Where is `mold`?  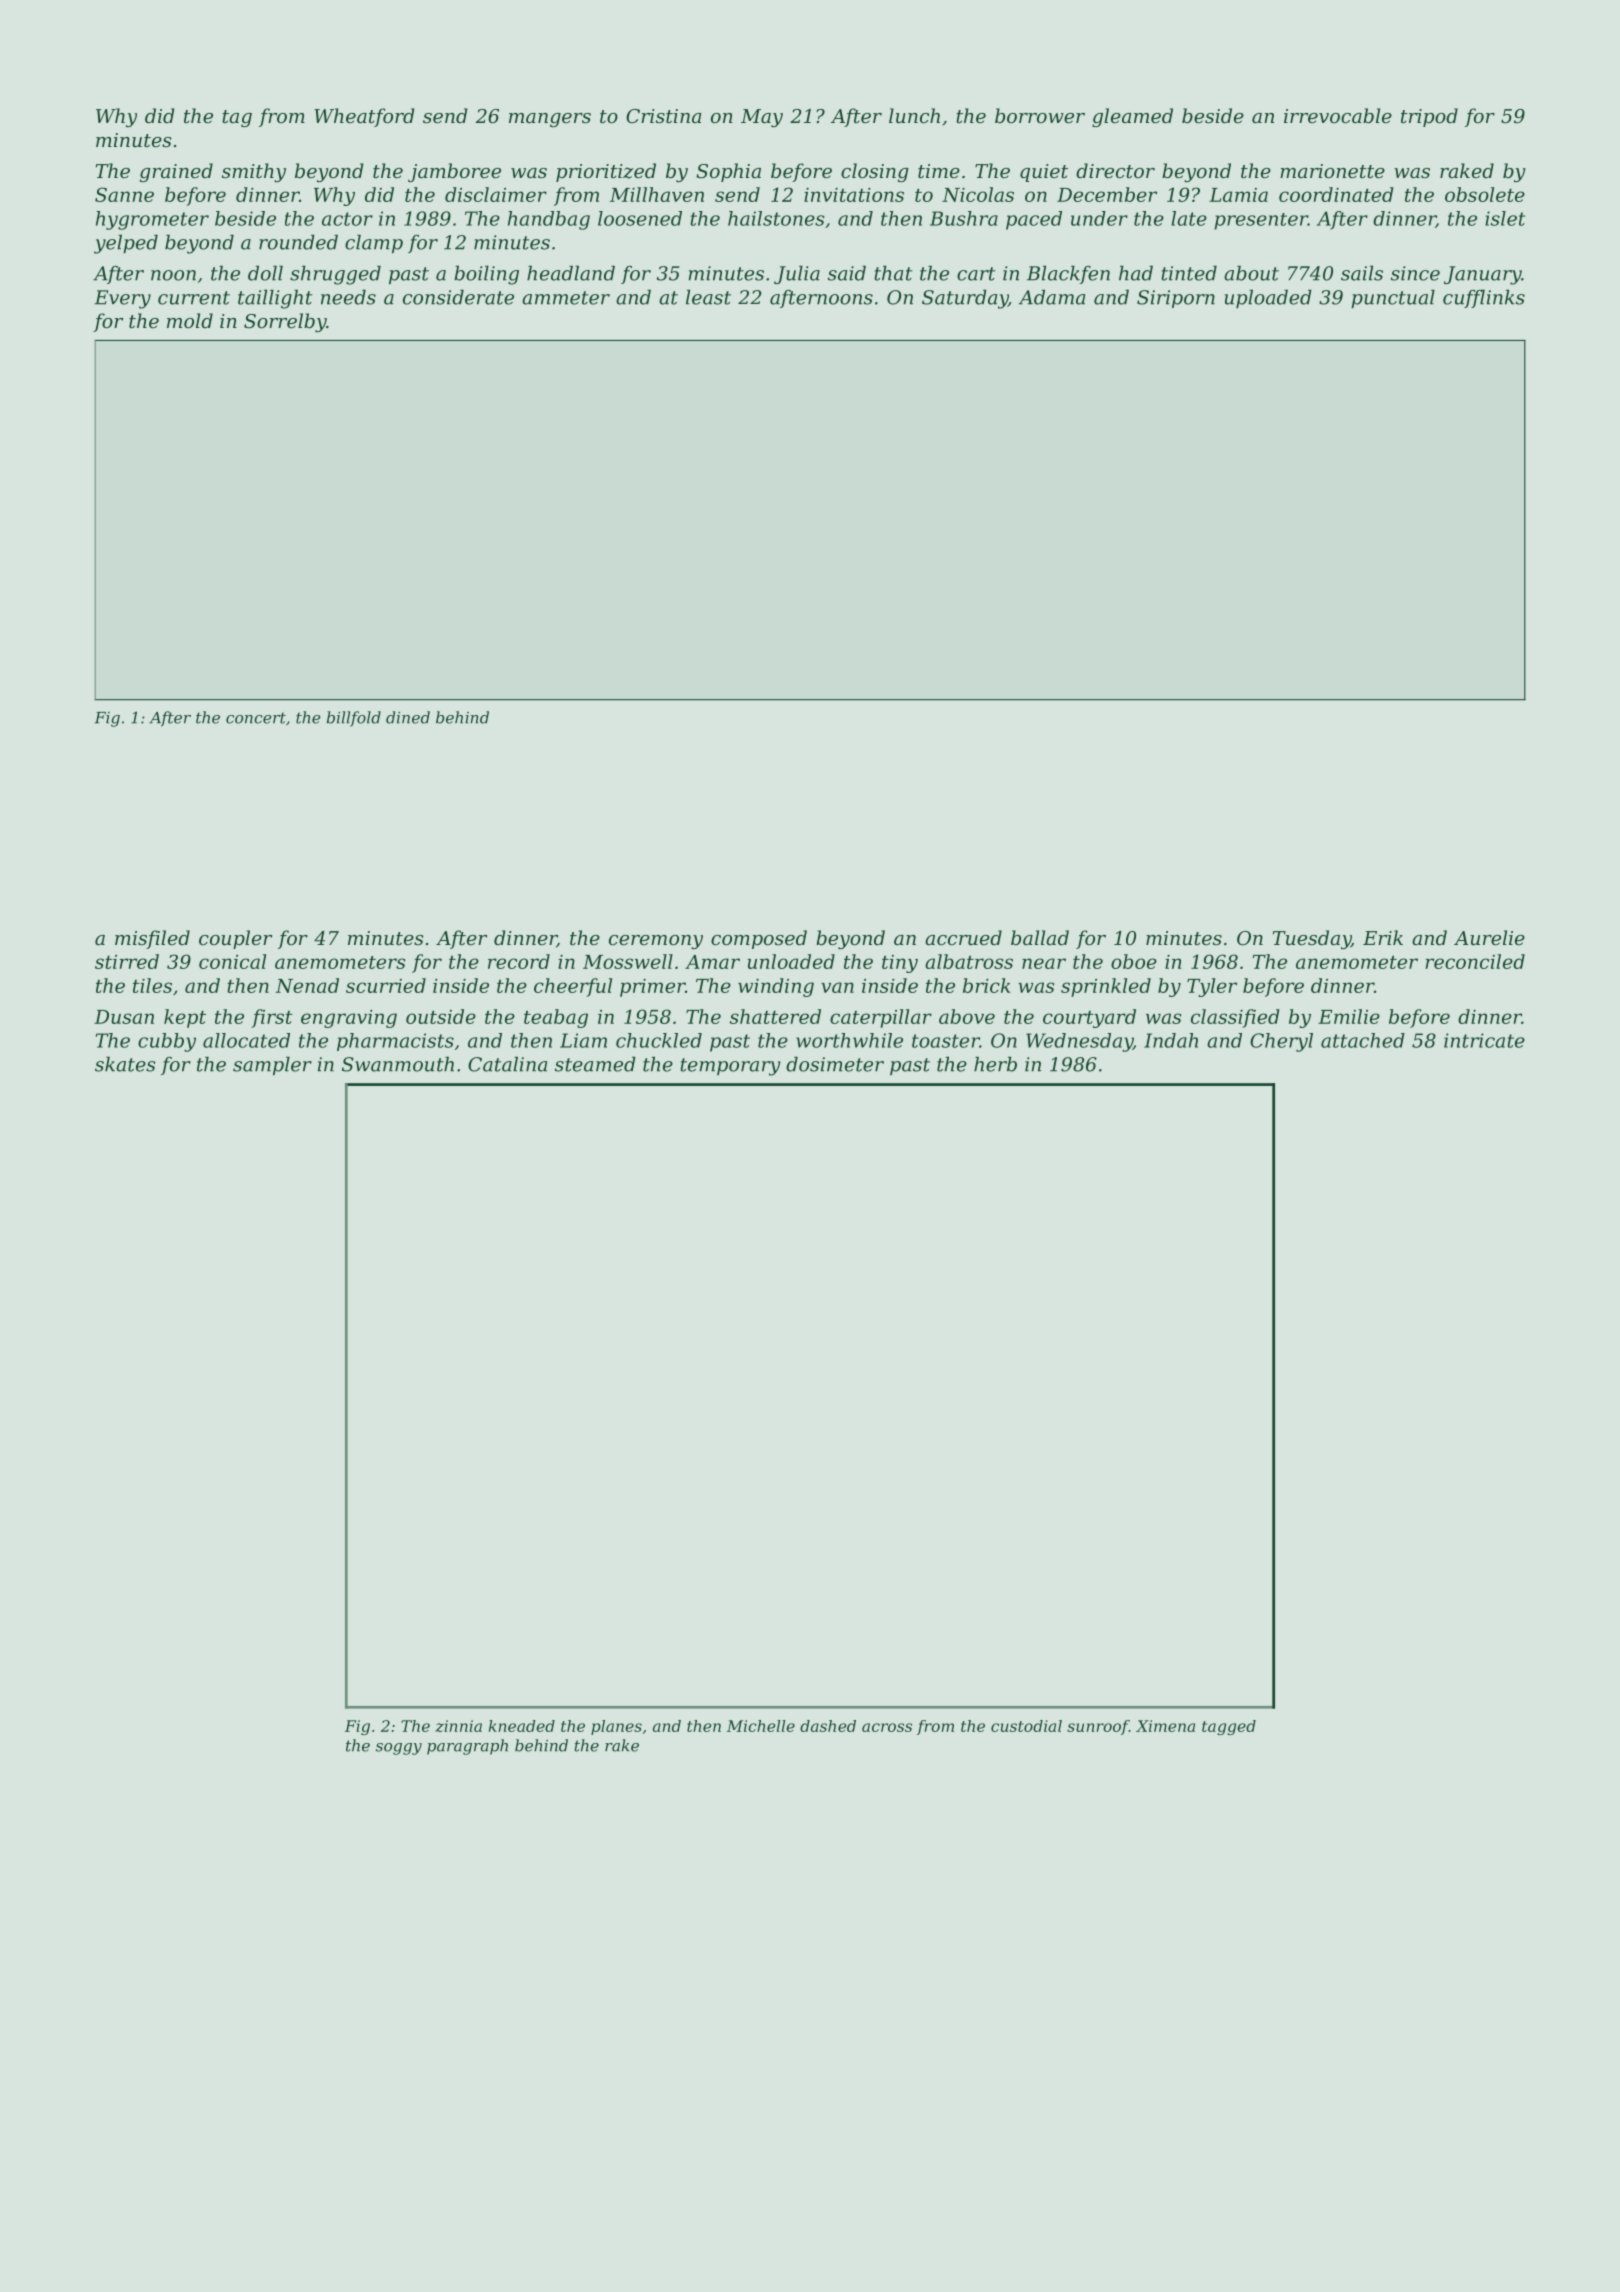 mold is located at coordinates (190, 320).
